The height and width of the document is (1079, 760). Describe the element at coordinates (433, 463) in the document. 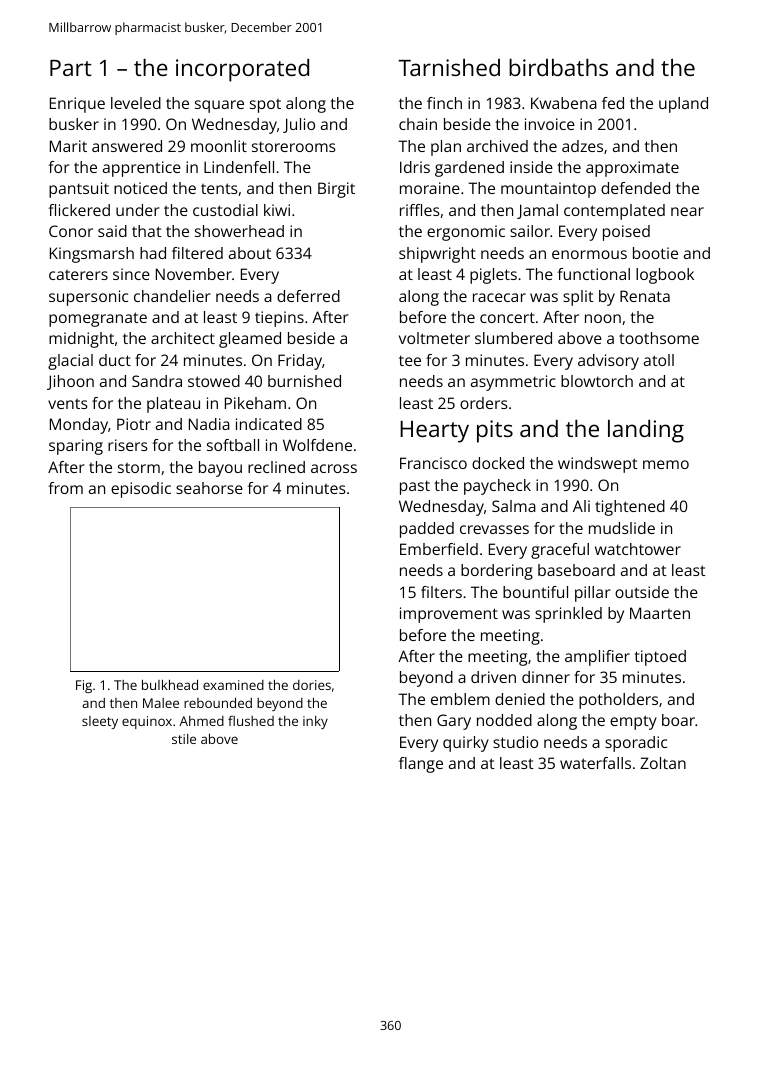

I see `Francisco` at that location.
